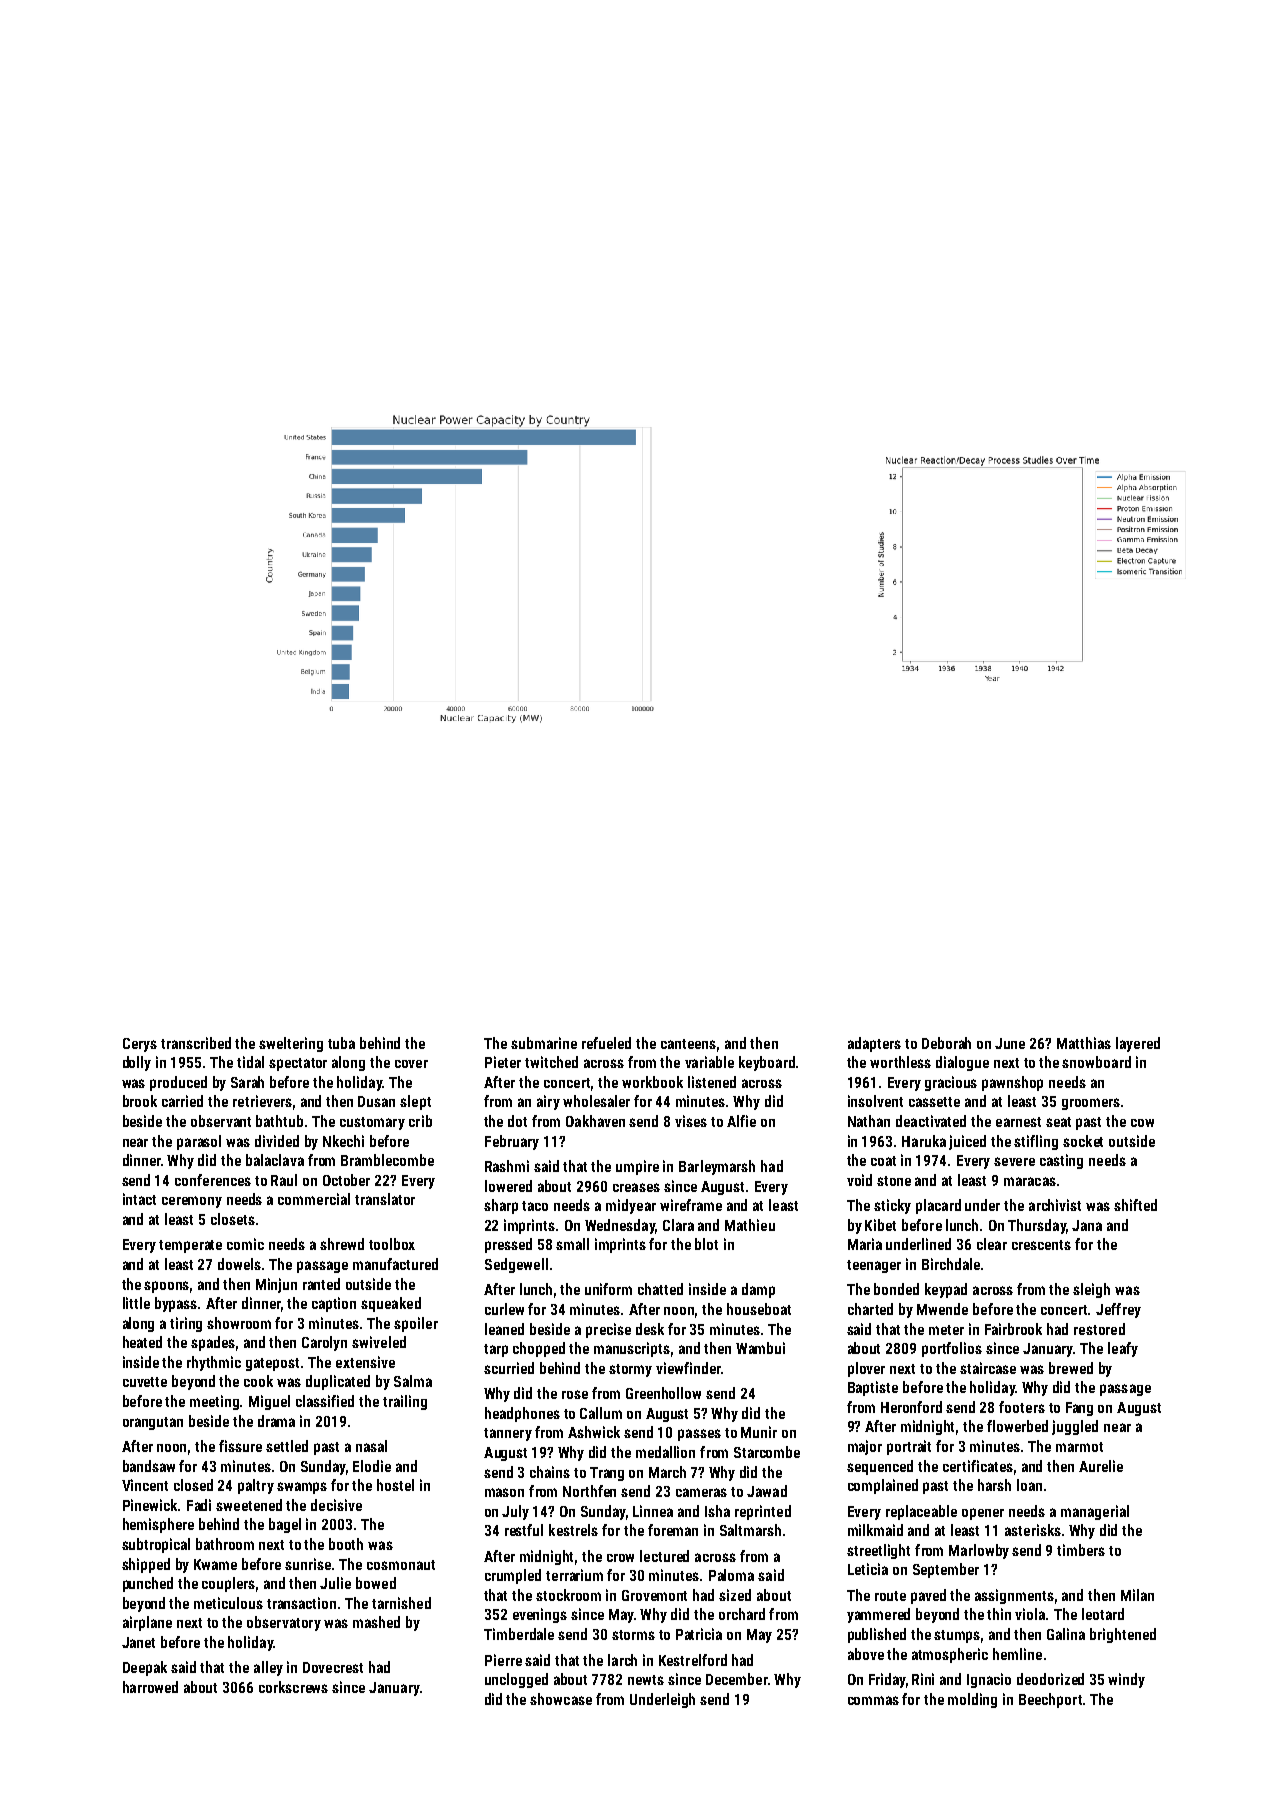 The image size is (1286, 1819). What do you see at coordinates (1096, 1062) in the page?
I see `snowboard` at bounding box center [1096, 1062].
